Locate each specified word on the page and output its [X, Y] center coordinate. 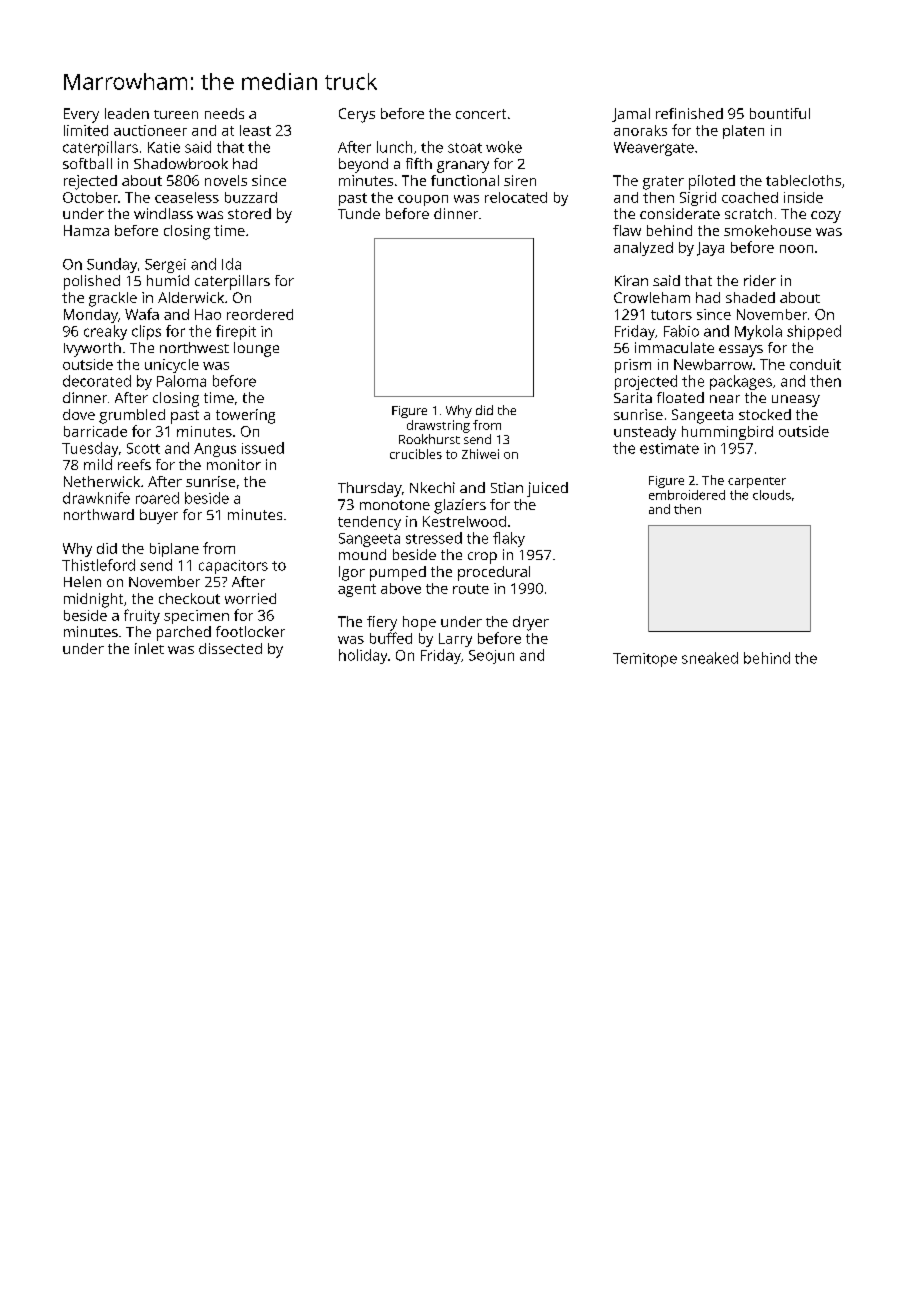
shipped [814, 332]
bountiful [780, 113]
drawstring [438, 426]
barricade [95, 431]
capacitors [233, 567]
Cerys [357, 115]
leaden [127, 113]
